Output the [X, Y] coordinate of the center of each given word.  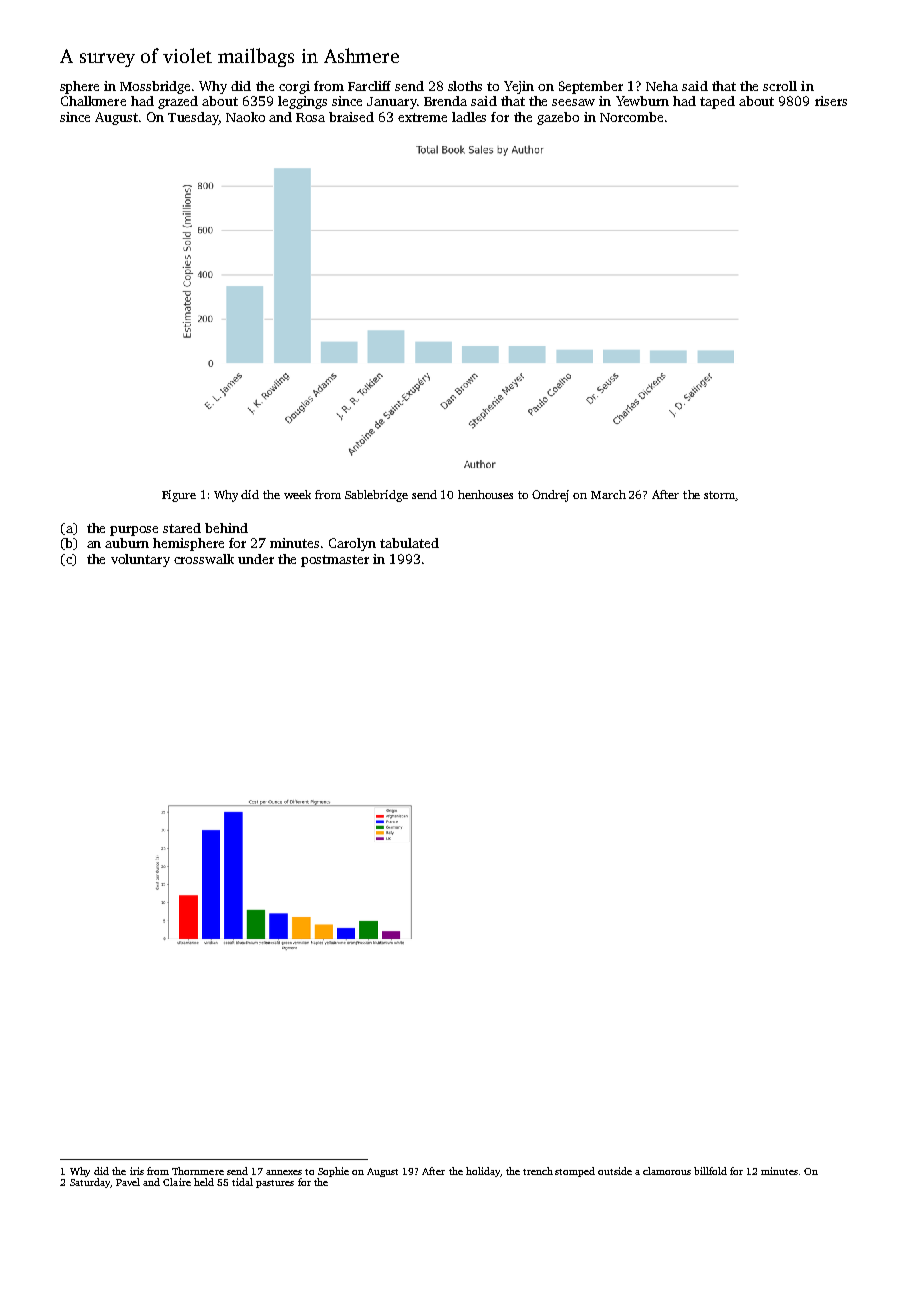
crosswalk [204, 559]
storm [719, 495]
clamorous [667, 1171]
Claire [177, 1182]
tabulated [409, 543]
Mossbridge [155, 87]
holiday [483, 1172]
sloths [465, 86]
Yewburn [642, 101]
